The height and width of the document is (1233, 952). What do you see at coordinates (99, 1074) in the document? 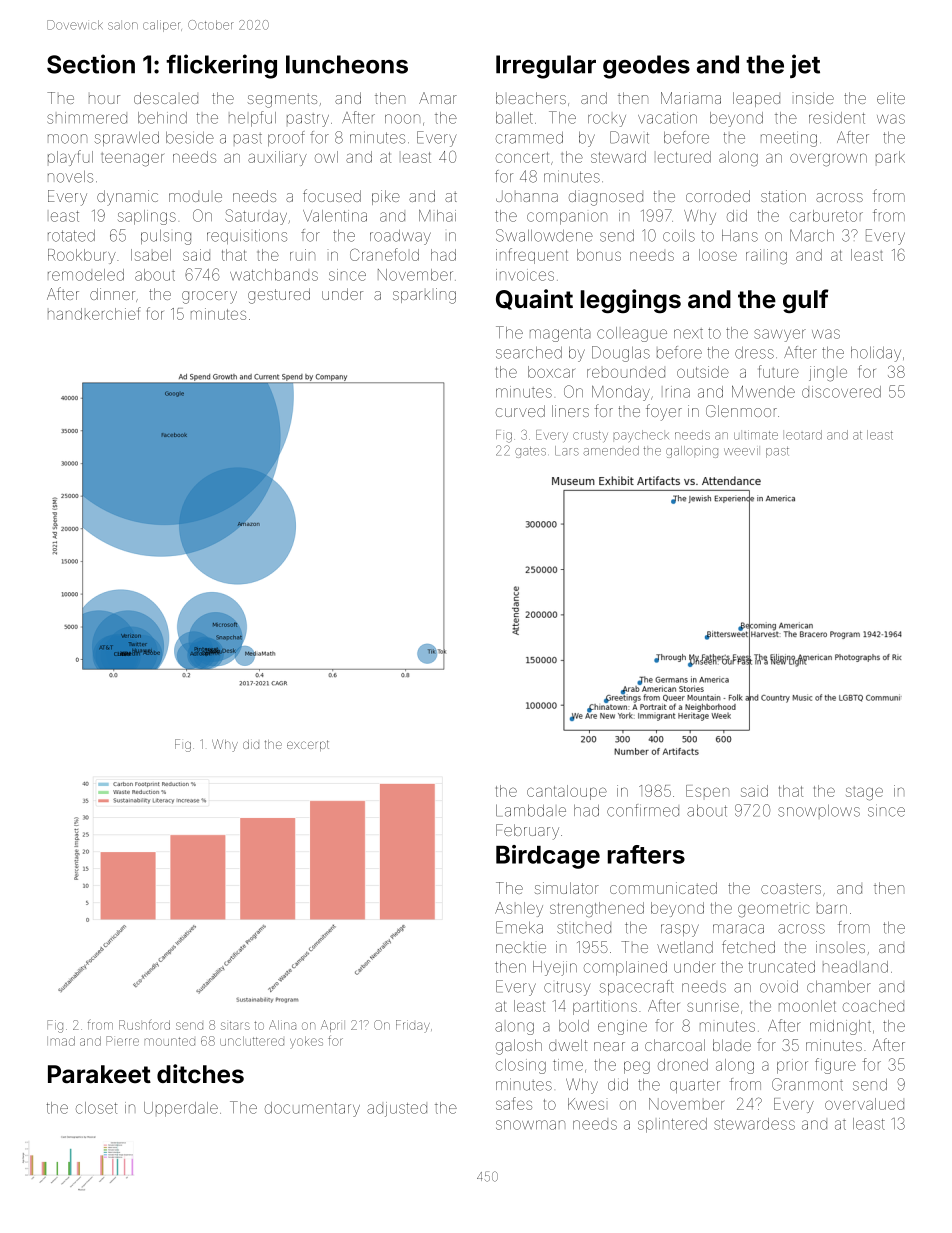
I see `Parakeet` at bounding box center [99, 1074].
